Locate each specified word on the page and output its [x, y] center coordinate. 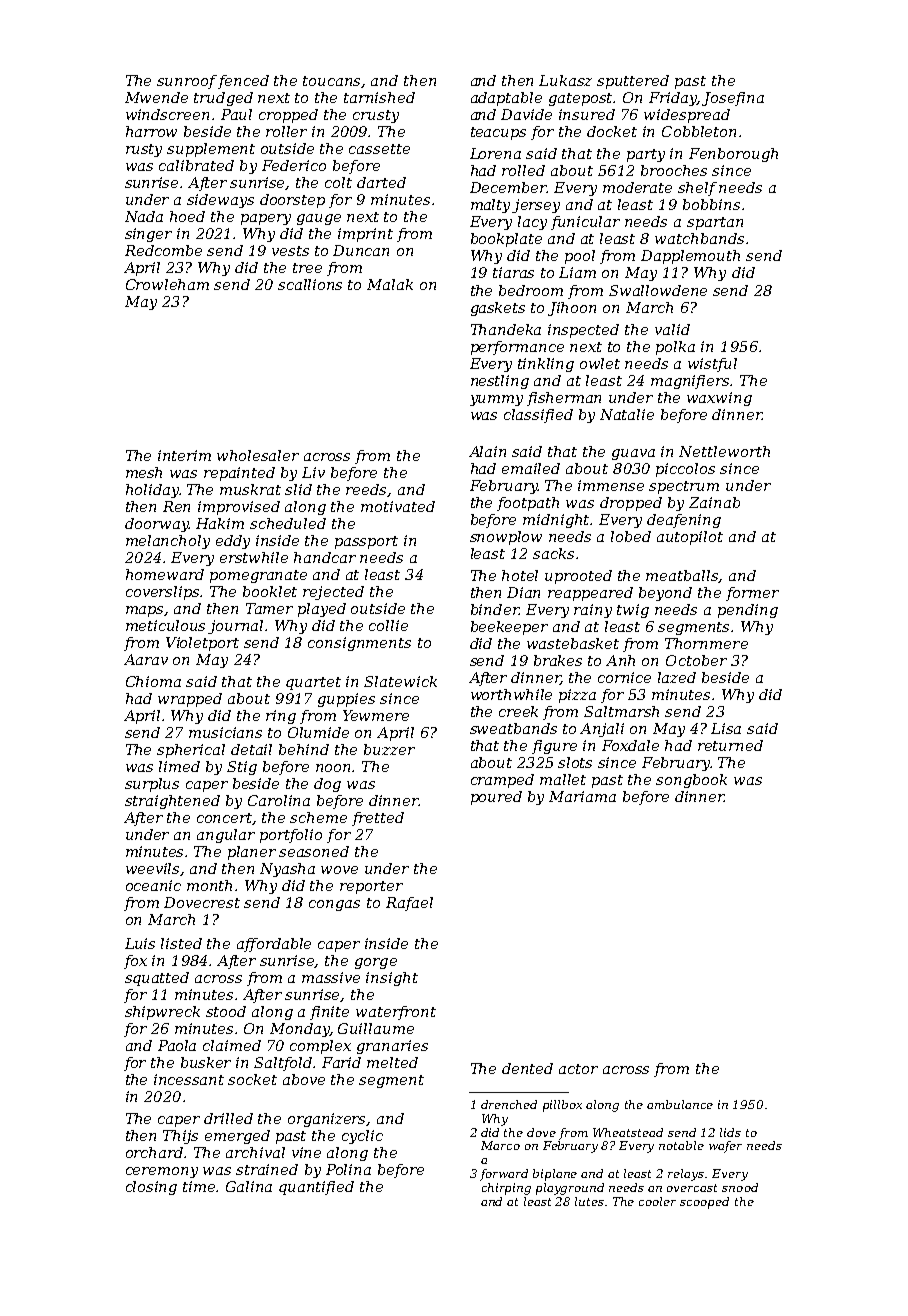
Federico [294, 165]
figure [554, 747]
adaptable [506, 99]
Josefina [733, 99]
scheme [318, 817]
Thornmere [706, 643]
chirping [506, 1189]
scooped [704, 1203]
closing [151, 1188]
